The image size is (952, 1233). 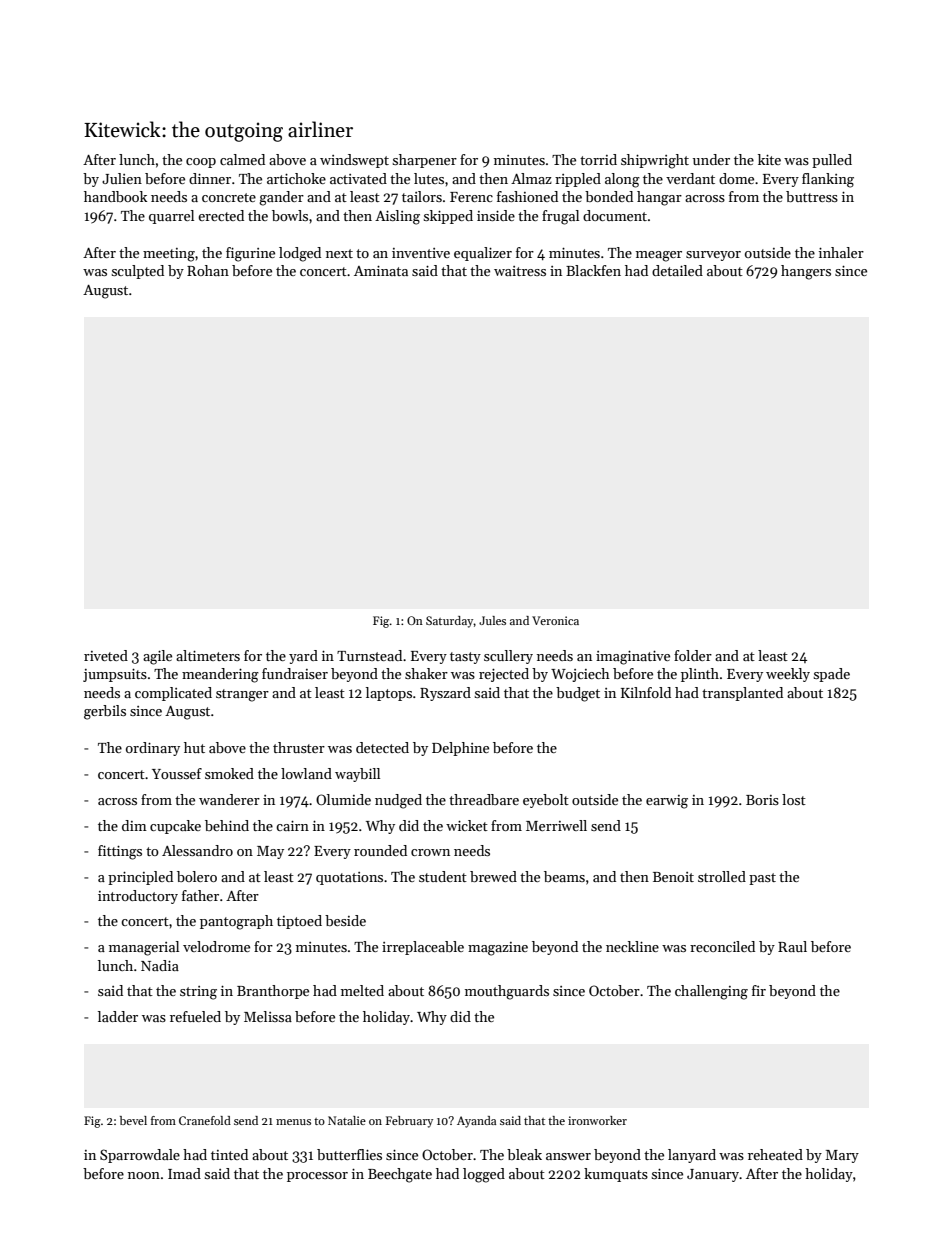 What do you see at coordinates (832, 675) in the screenshot?
I see `spade` at bounding box center [832, 675].
